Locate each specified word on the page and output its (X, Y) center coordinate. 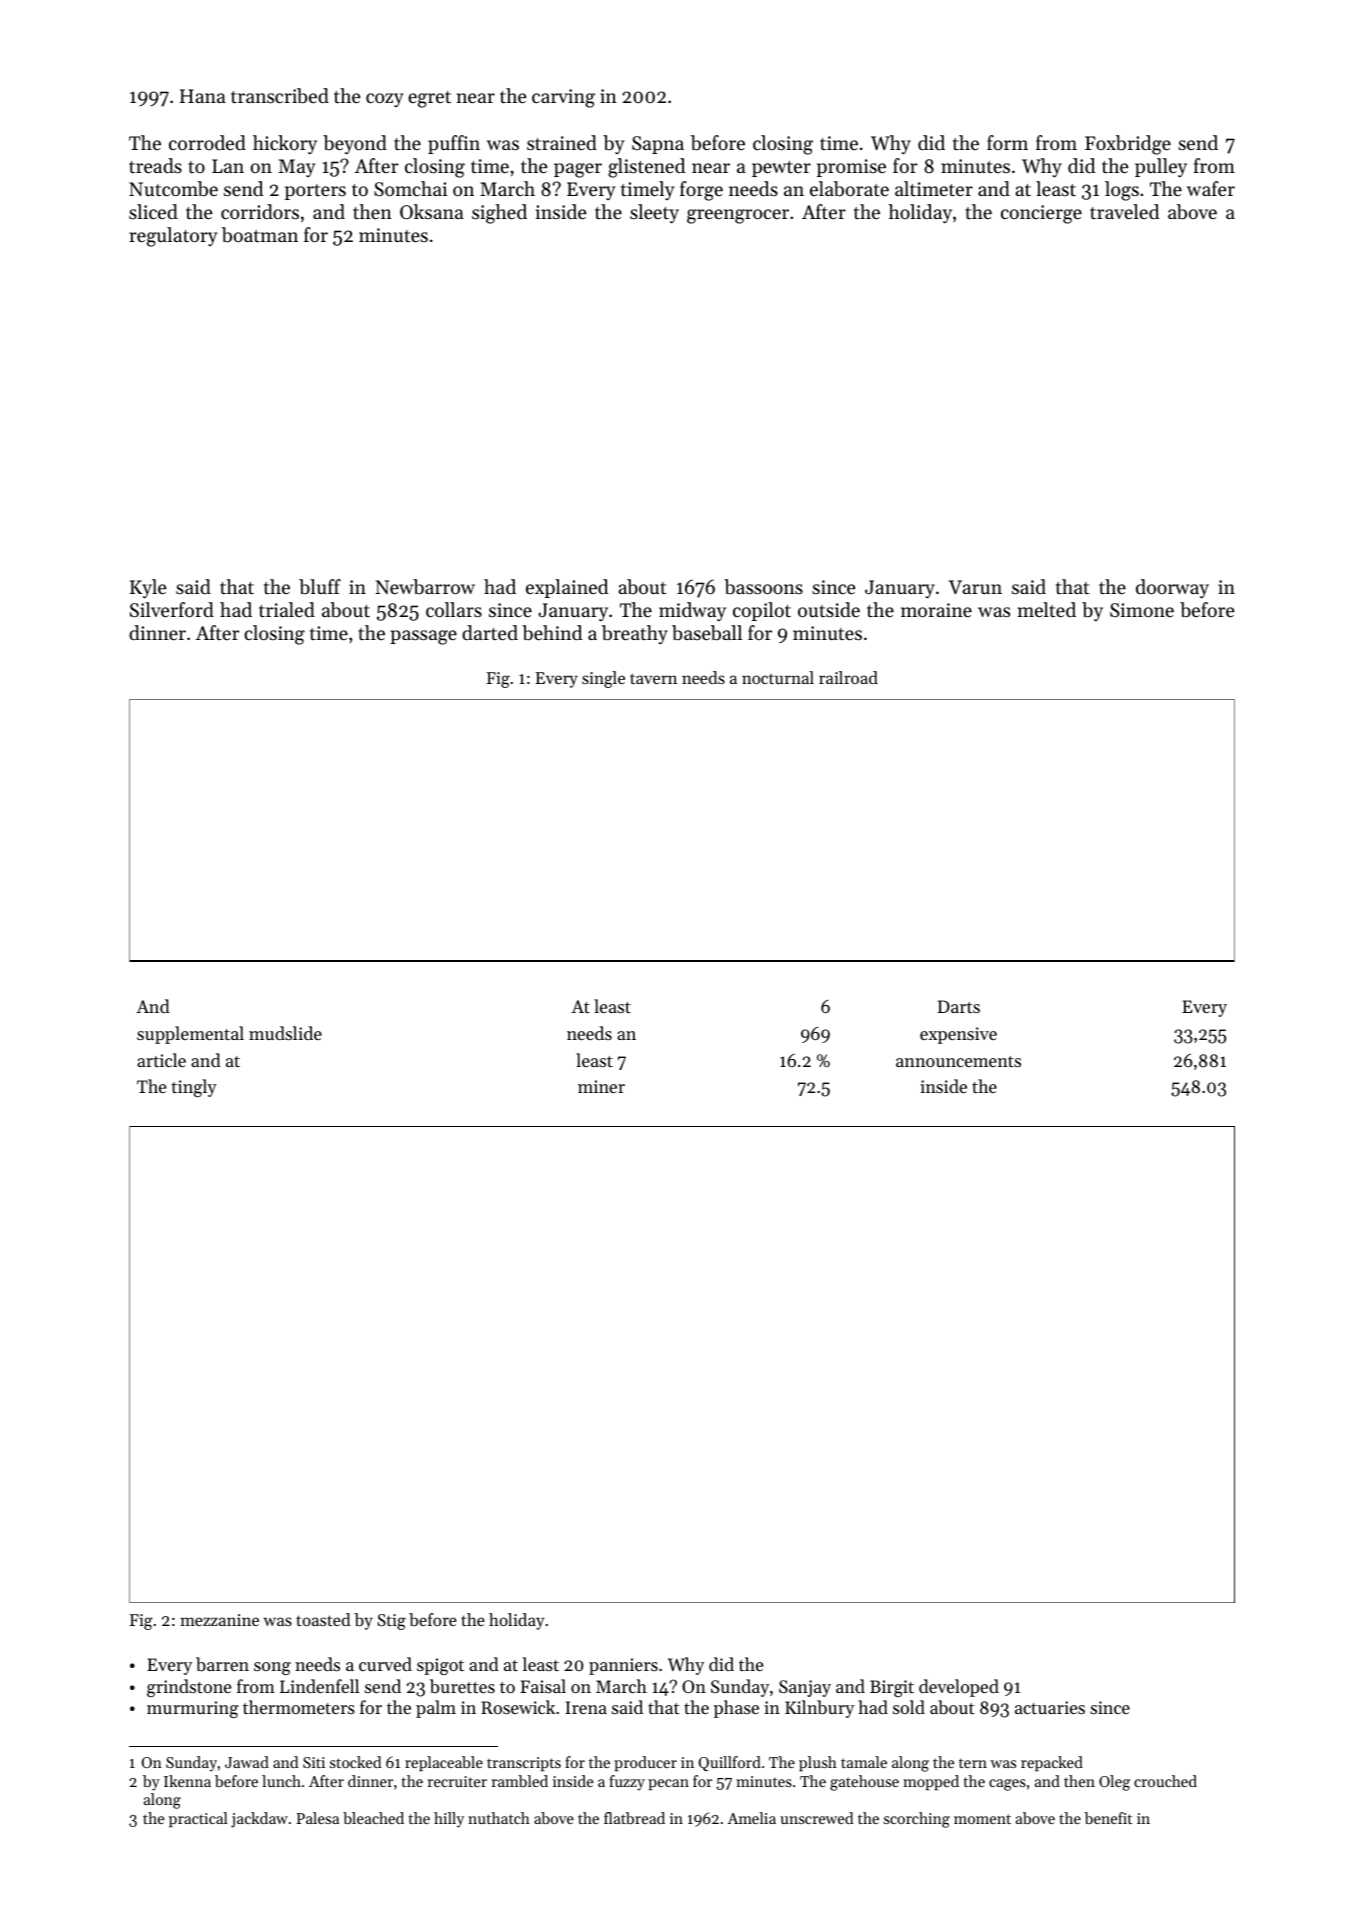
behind (552, 633)
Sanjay (805, 1688)
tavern (653, 678)
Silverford (172, 610)
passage (423, 637)
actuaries (1050, 1707)
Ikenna (187, 1781)
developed (959, 1688)
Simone (1142, 610)
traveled (1124, 211)
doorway (1172, 588)
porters (315, 192)
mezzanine (219, 1620)
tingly (194, 1088)
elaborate (849, 189)
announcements (958, 1061)
